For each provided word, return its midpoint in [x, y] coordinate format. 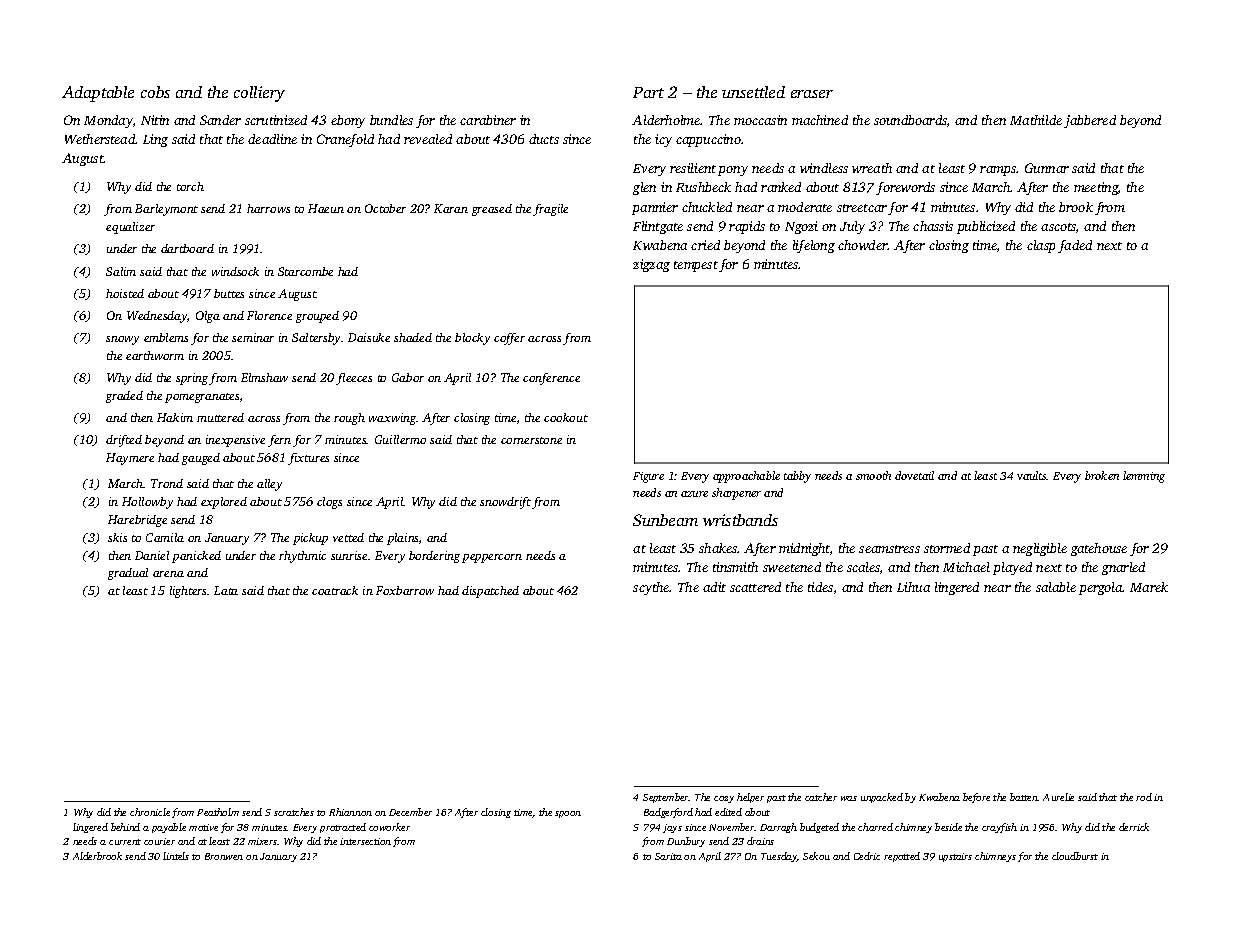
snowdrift [505, 503]
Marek [1149, 587]
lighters [188, 592]
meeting [1096, 188]
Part [648, 92]
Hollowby [147, 503]
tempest [696, 266]
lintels [176, 856]
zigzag [651, 265]
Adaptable [98, 94]
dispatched [490, 592]
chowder [863, 245]
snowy [122, 340]
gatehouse [1099, 549]
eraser [812, 94]
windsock [235, 271]
